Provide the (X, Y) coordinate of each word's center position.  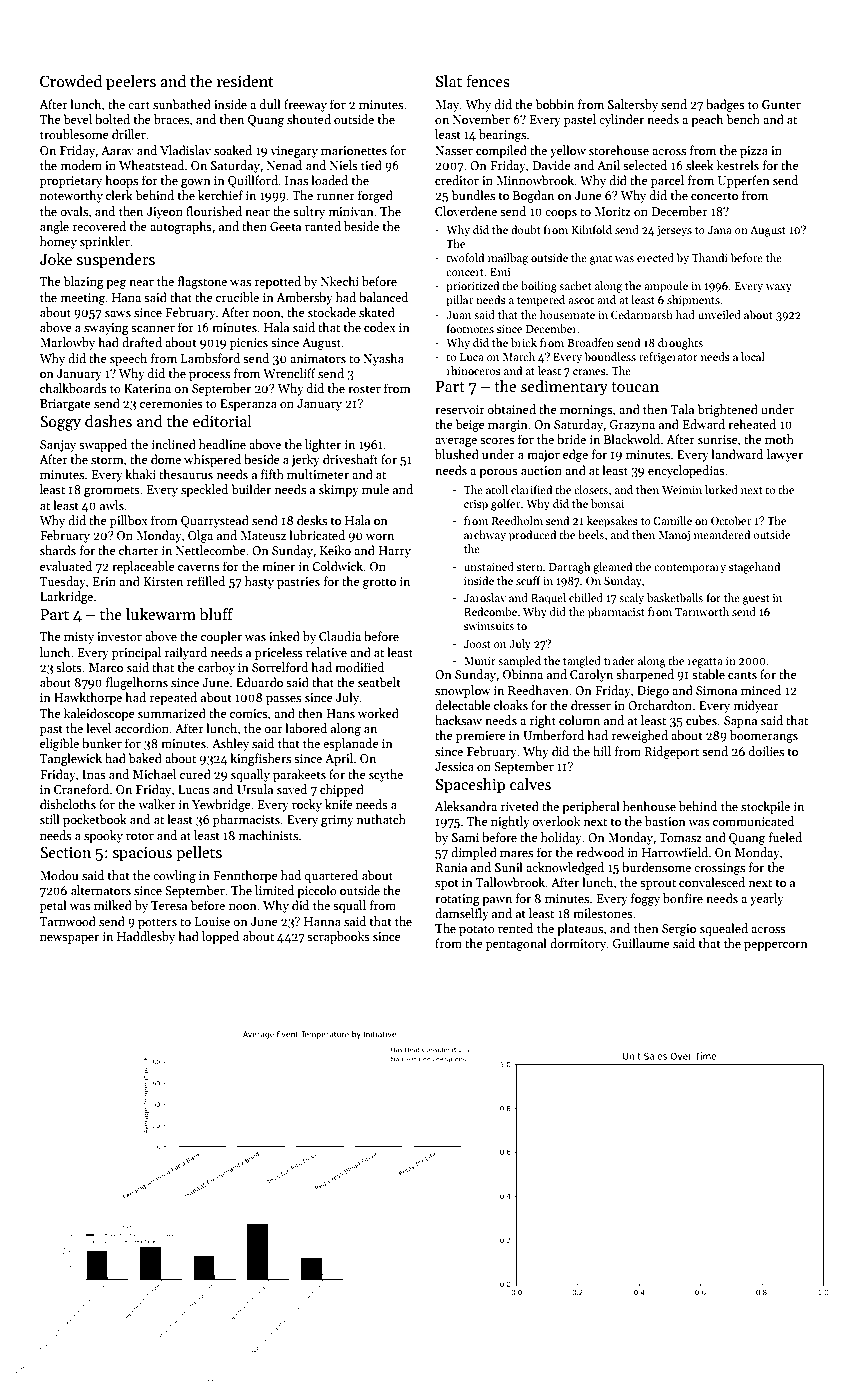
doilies (766, 751)
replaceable (143, 567)
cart (139, 105)
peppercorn (776, 946)
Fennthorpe (245, 876)
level (98, 728)
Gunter (781, 104)
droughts (680, 344)
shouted (309, 119)
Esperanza (248, 405)
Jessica (454, 766)
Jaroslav (485, 597)
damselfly (462, 914)
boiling (539, 287)
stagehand (754, 568)
